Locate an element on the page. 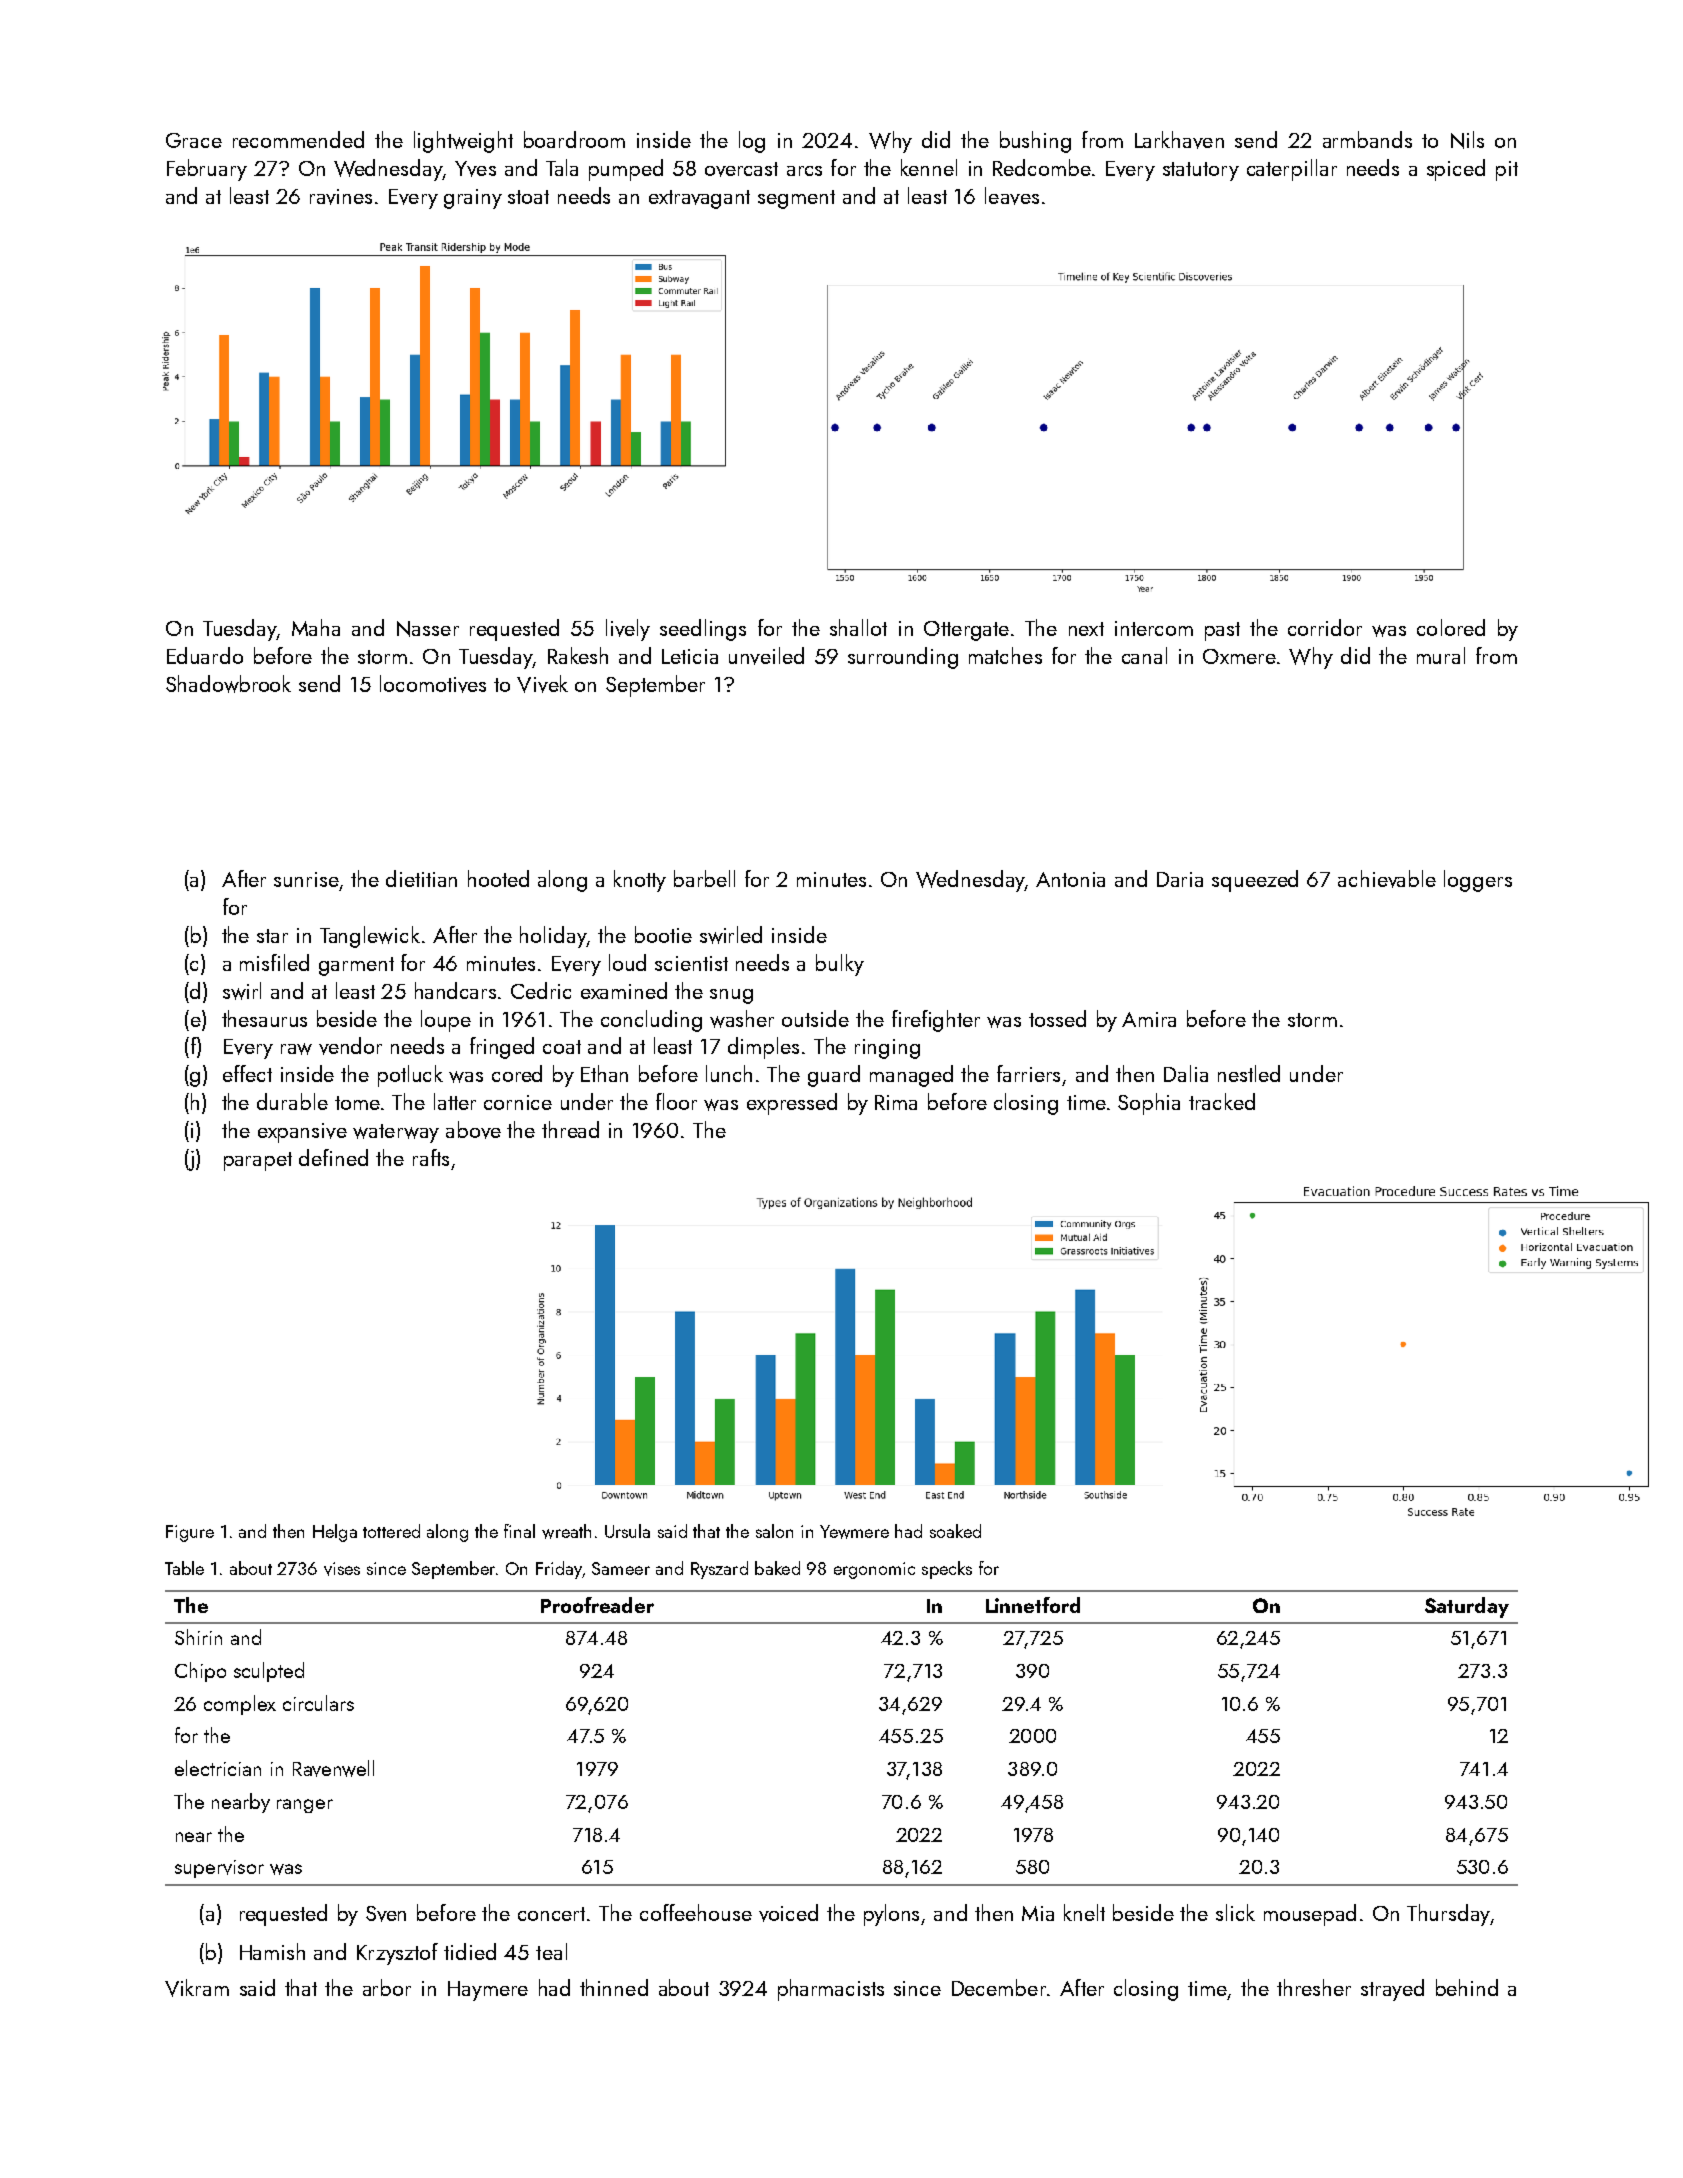 The height and width of the document is (2178, 1683). lively is located at coordinates (628, 630).
